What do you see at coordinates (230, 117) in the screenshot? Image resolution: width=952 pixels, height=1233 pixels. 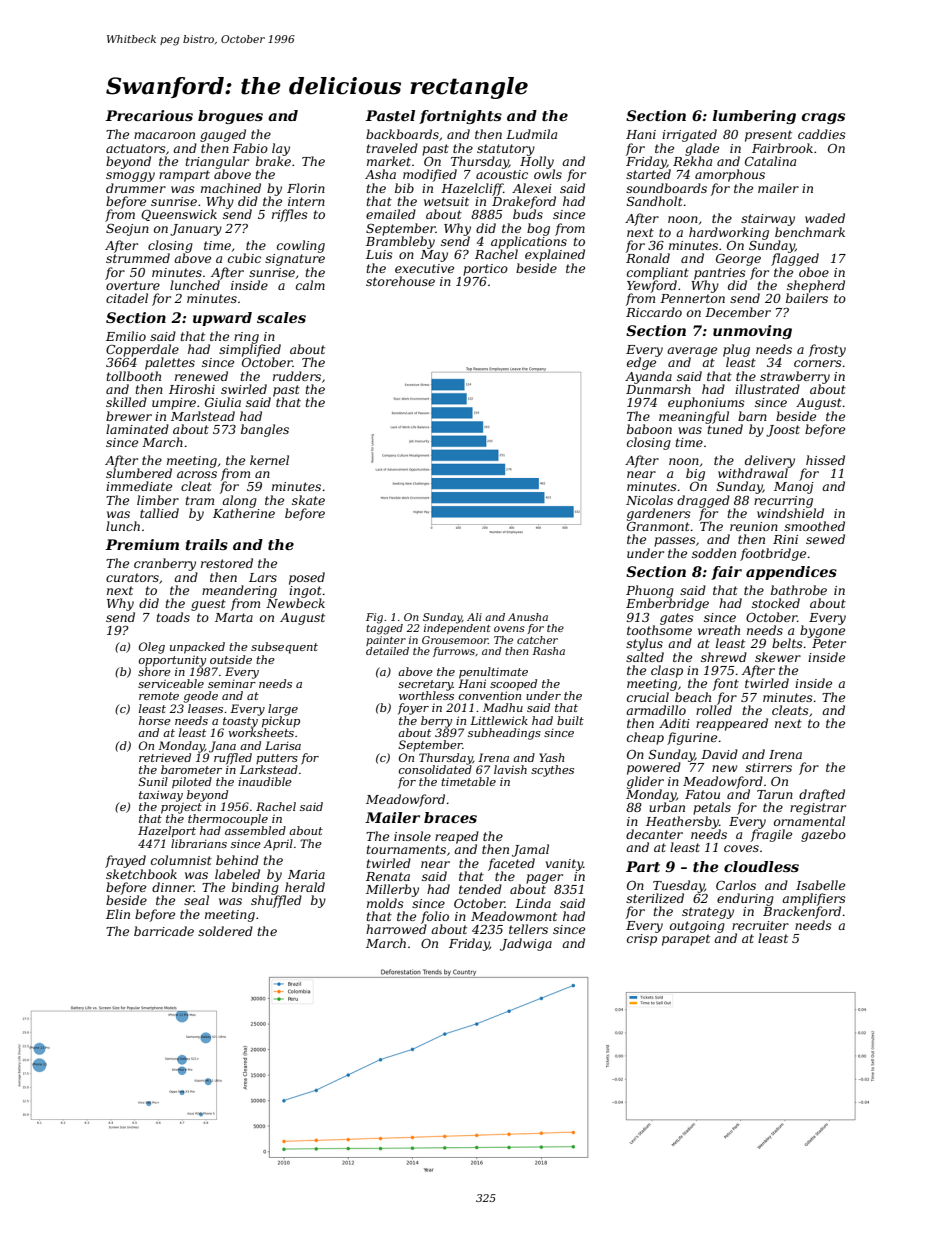 I see `brogues` at bounding box center [230, 117].
